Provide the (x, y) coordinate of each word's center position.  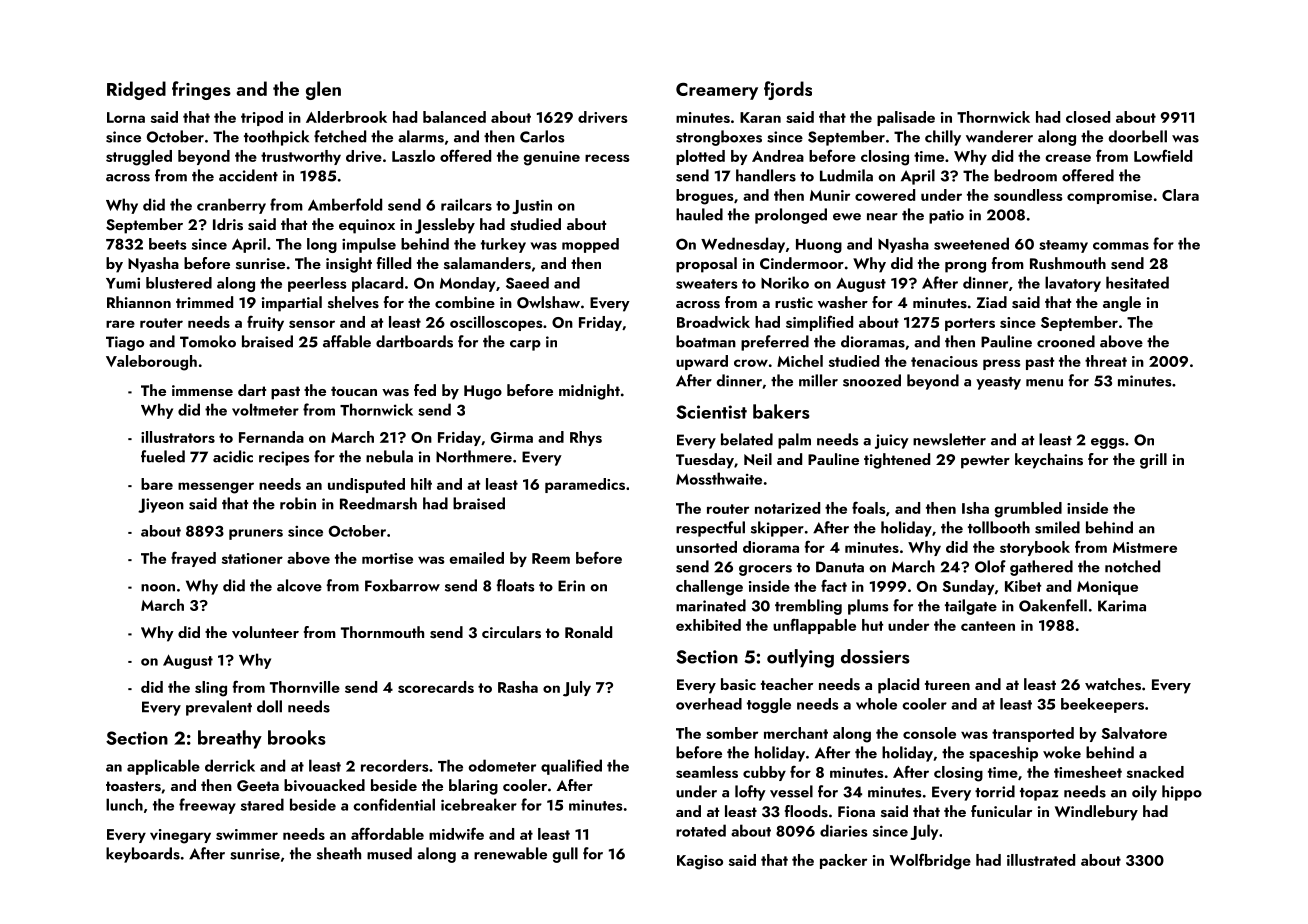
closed (1088, 117)
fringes (201, 90)
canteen (988, 626)
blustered (179, 283)
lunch (124, 804)
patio (946, 216)
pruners (256, 534)
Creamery (717, 91)
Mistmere (1145, 547)
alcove (299, 585)
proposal (706, 265)
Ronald (588, 632)
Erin (571, 586)
